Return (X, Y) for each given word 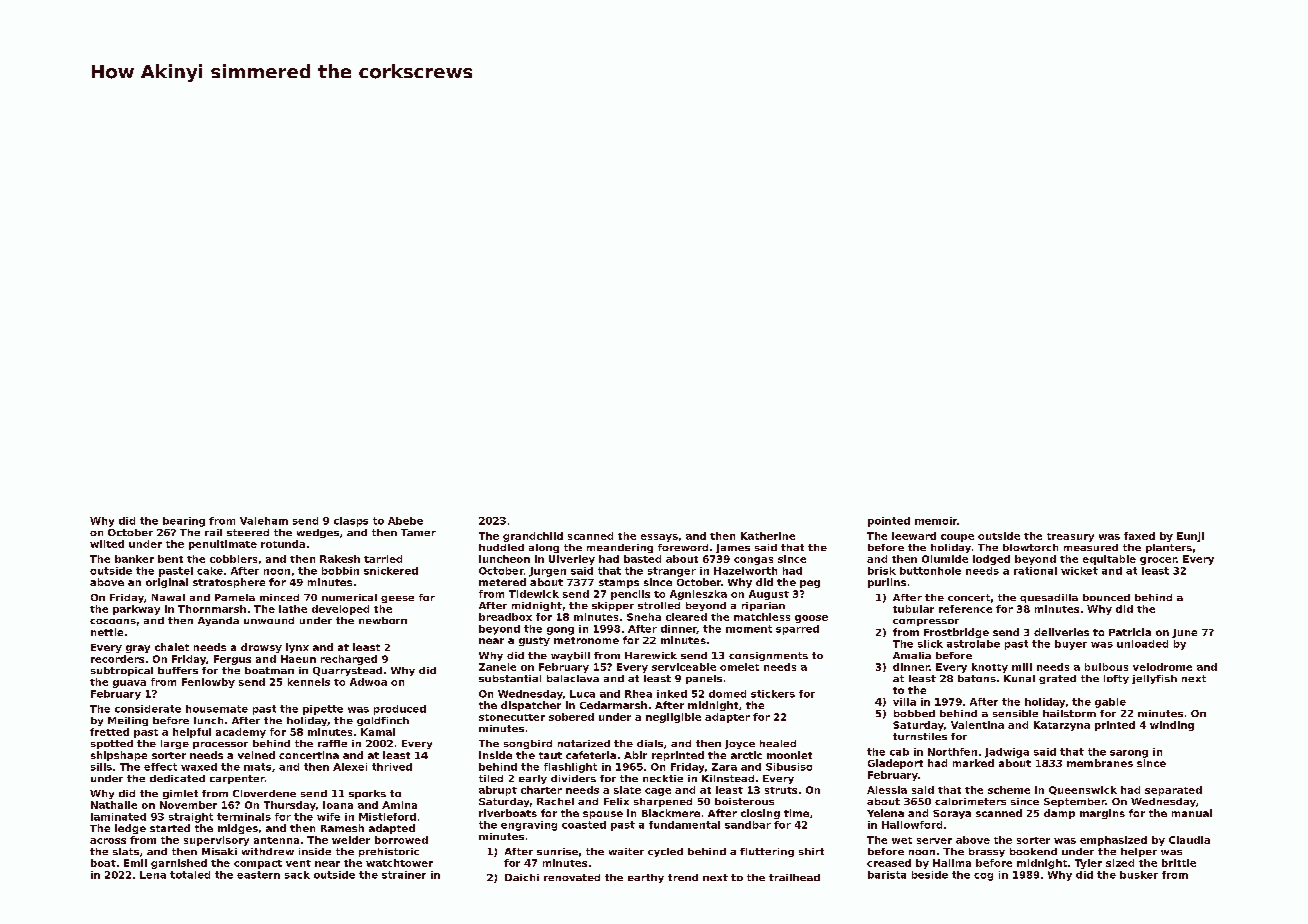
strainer (404, 875)
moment (749, 629)
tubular (913, 609)
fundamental (684, 825)
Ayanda (218, 621)
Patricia (1130, 632)
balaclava (573, 678)
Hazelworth (745, 571)
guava (129, 684)
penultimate (223, 545)
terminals (244, 817)
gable (1110, 703)
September (1075, 802)
